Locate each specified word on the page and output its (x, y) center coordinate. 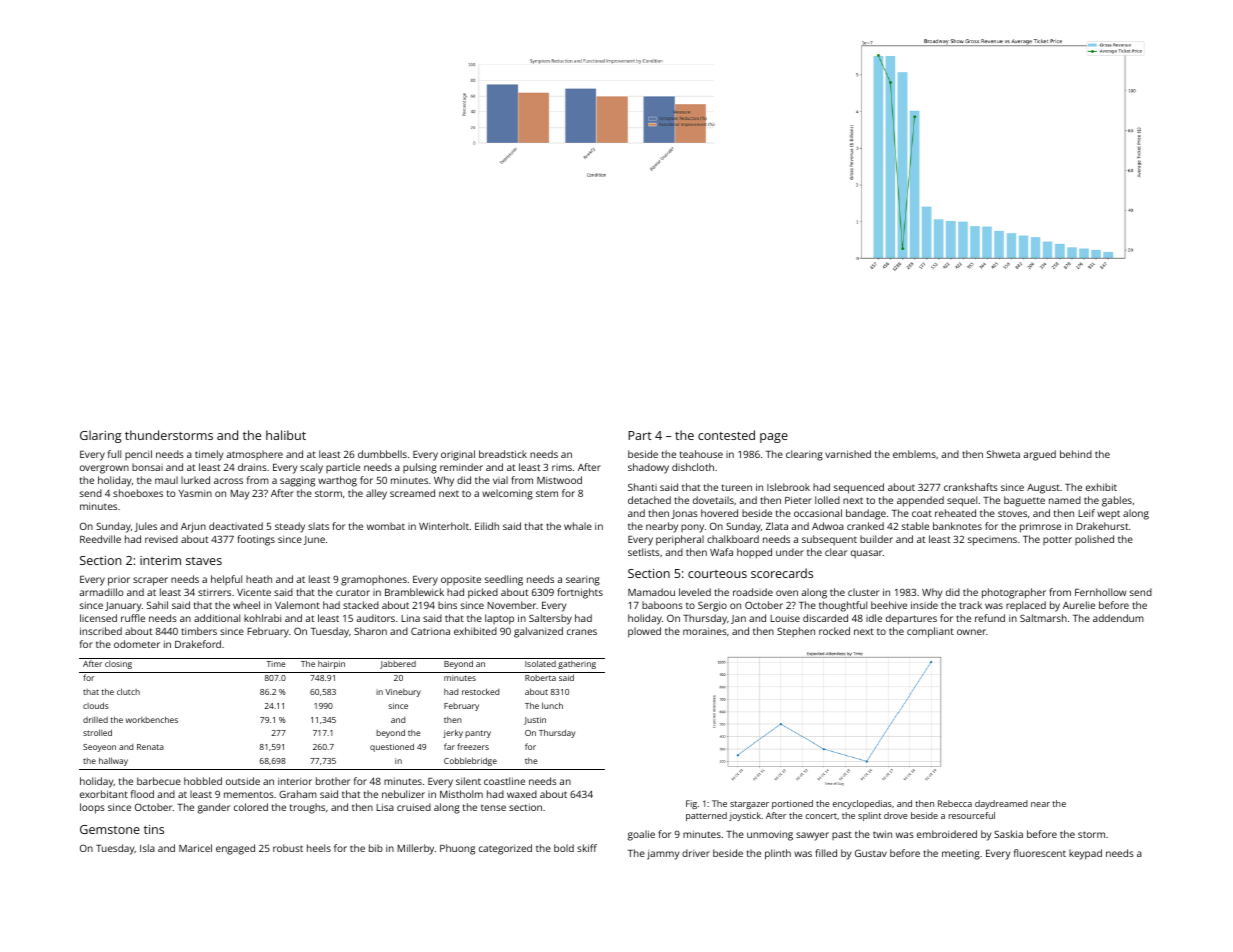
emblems (914, 454)
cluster (863, 592)
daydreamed (1001, 804)
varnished (848, 454)
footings (256, 540)
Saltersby (550, 619)
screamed (412, 493)
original (458, 455)
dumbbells (382, 454)
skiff (587, 848)
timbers (199, 631)
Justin (535, 721)
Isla (147, 848)
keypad (1085, 854)
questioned (392, 747)
